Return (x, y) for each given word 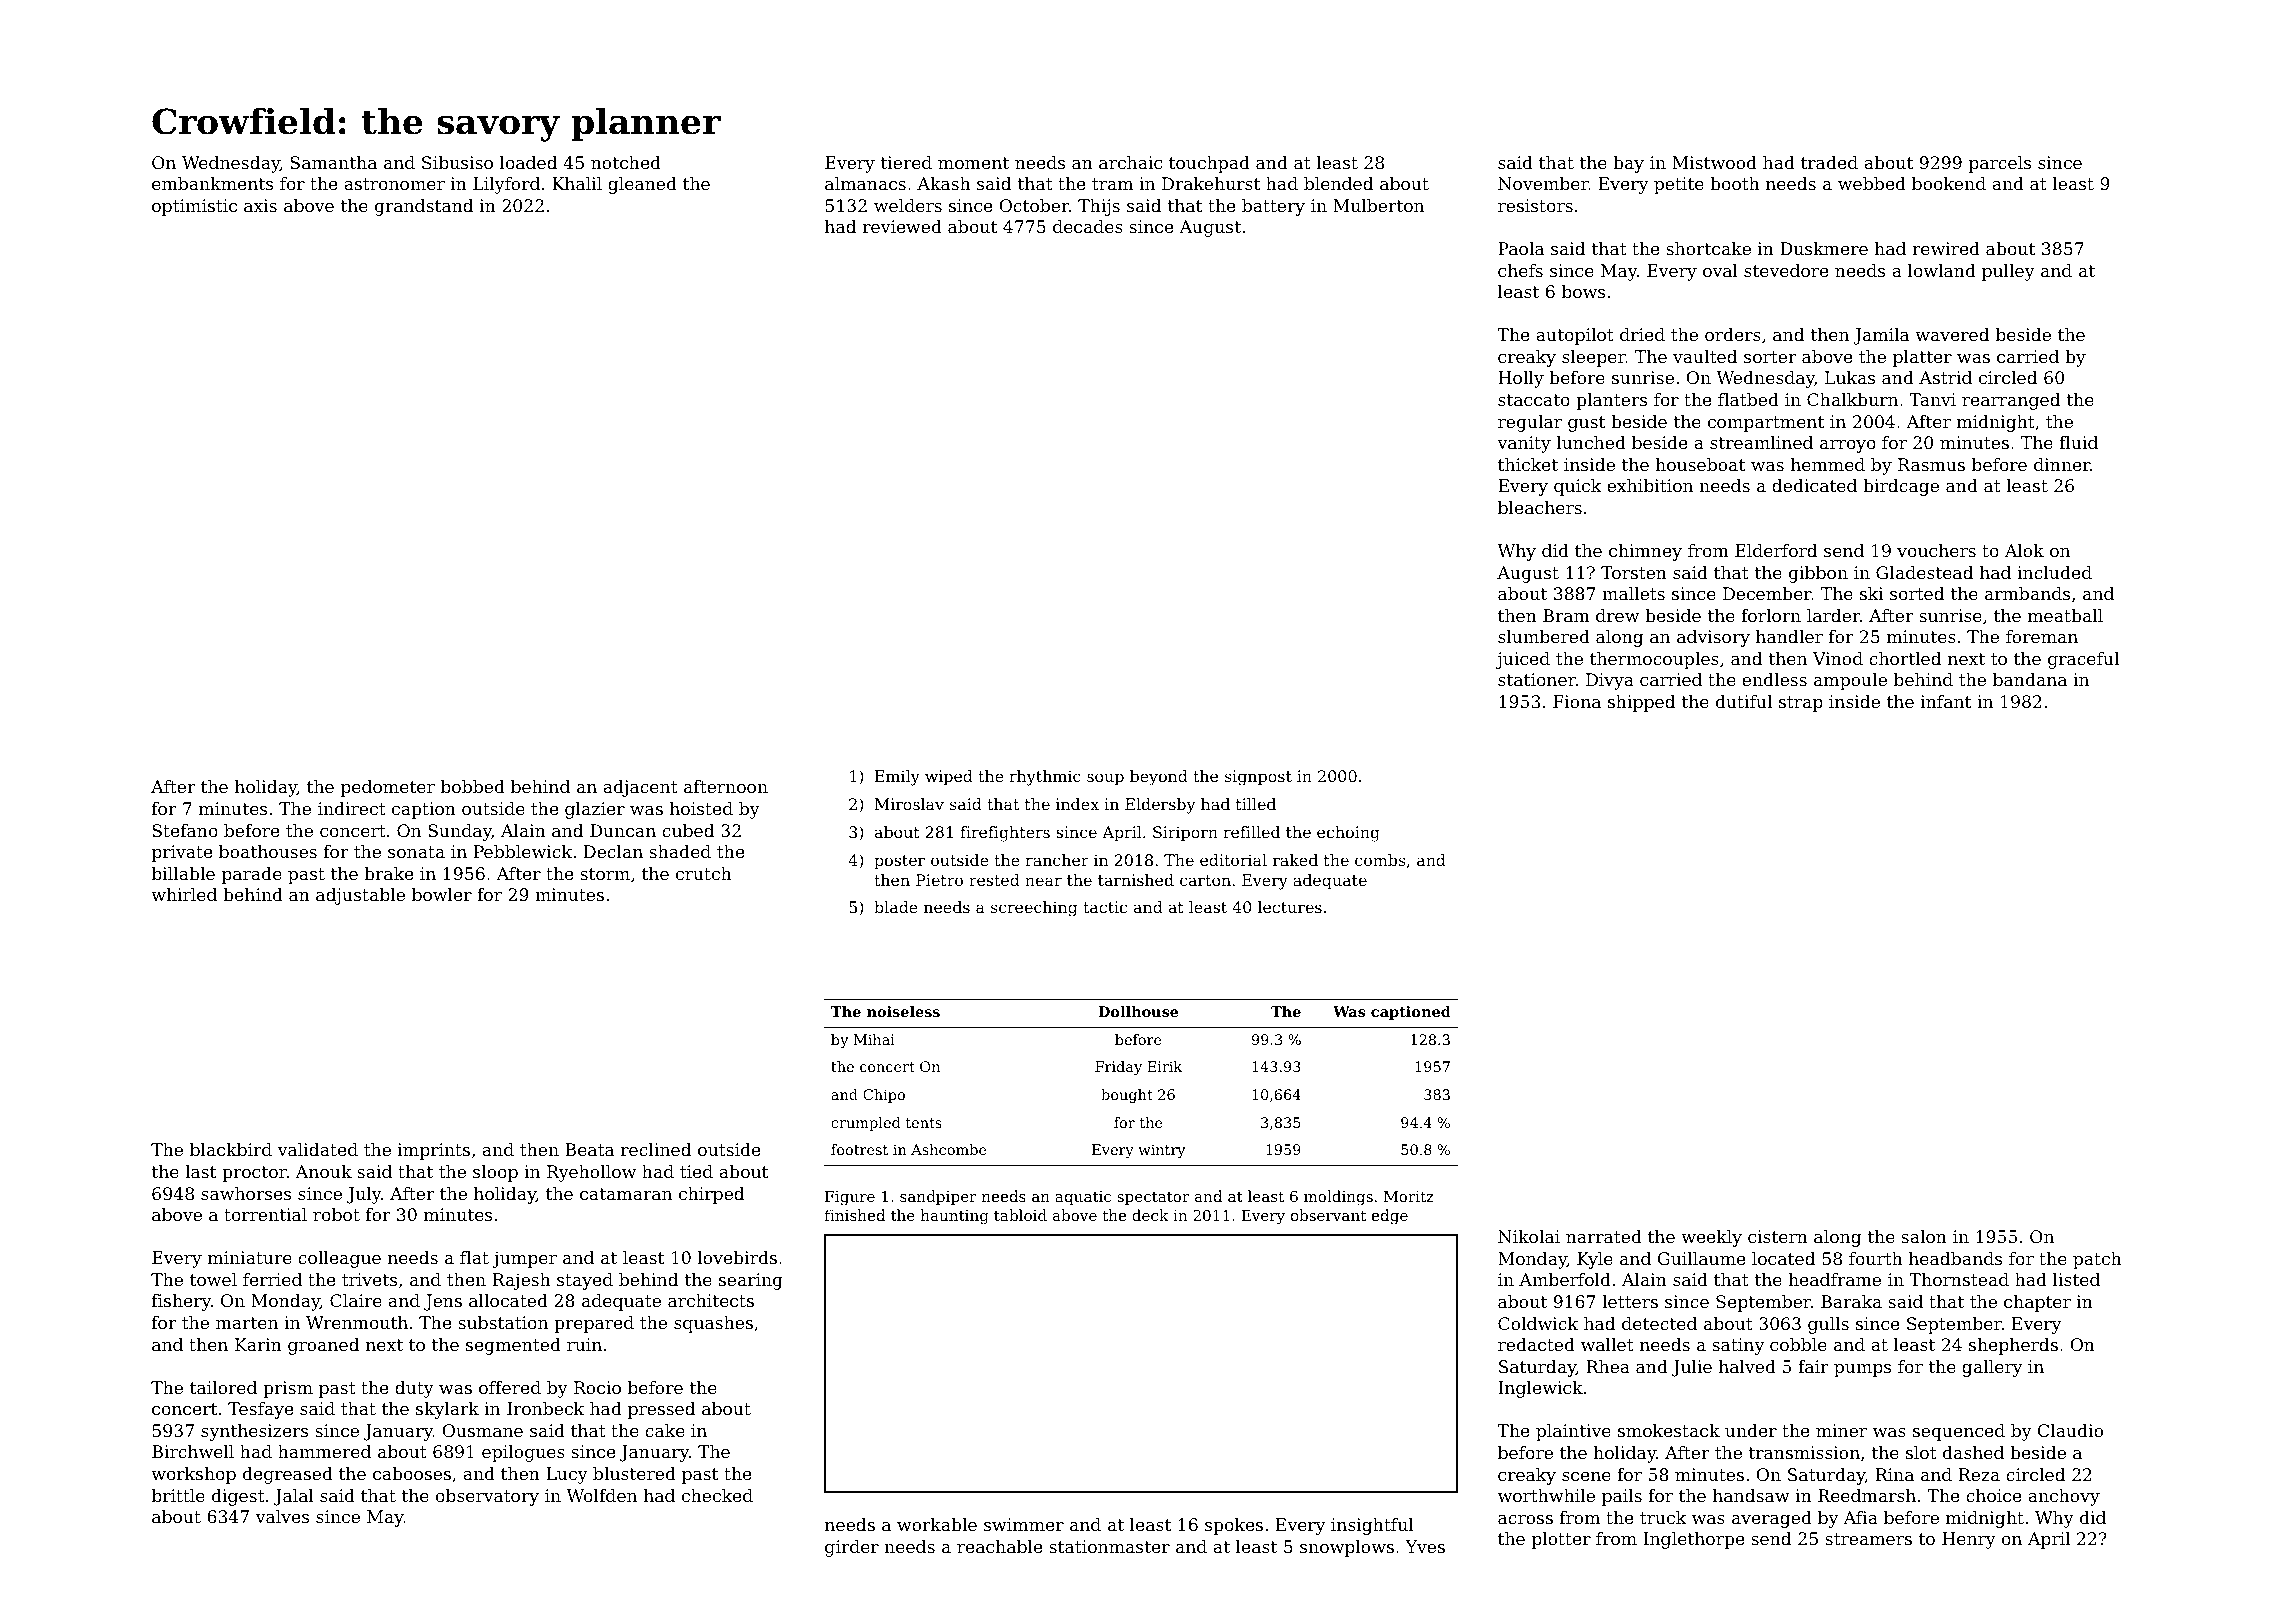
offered (510, 1387)
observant (1328, 1215)
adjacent (640, 788)
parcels (2000, 164)
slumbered (1544, 636)
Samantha (333, 162)
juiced (1523, 660)
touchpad (1209, 164)
